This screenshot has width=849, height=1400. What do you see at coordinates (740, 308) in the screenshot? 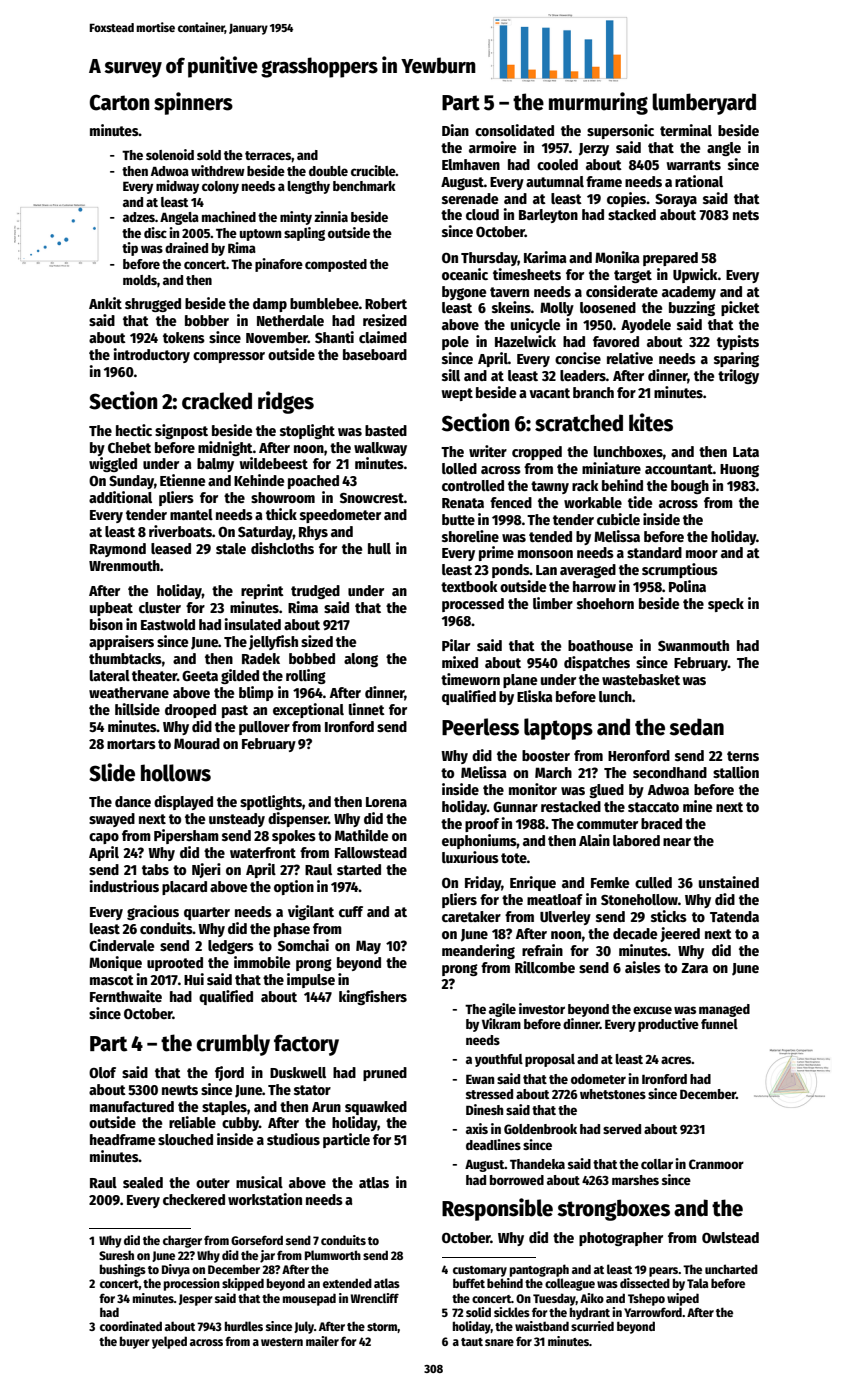
I see `picket` at bounding box center [740, 308].
